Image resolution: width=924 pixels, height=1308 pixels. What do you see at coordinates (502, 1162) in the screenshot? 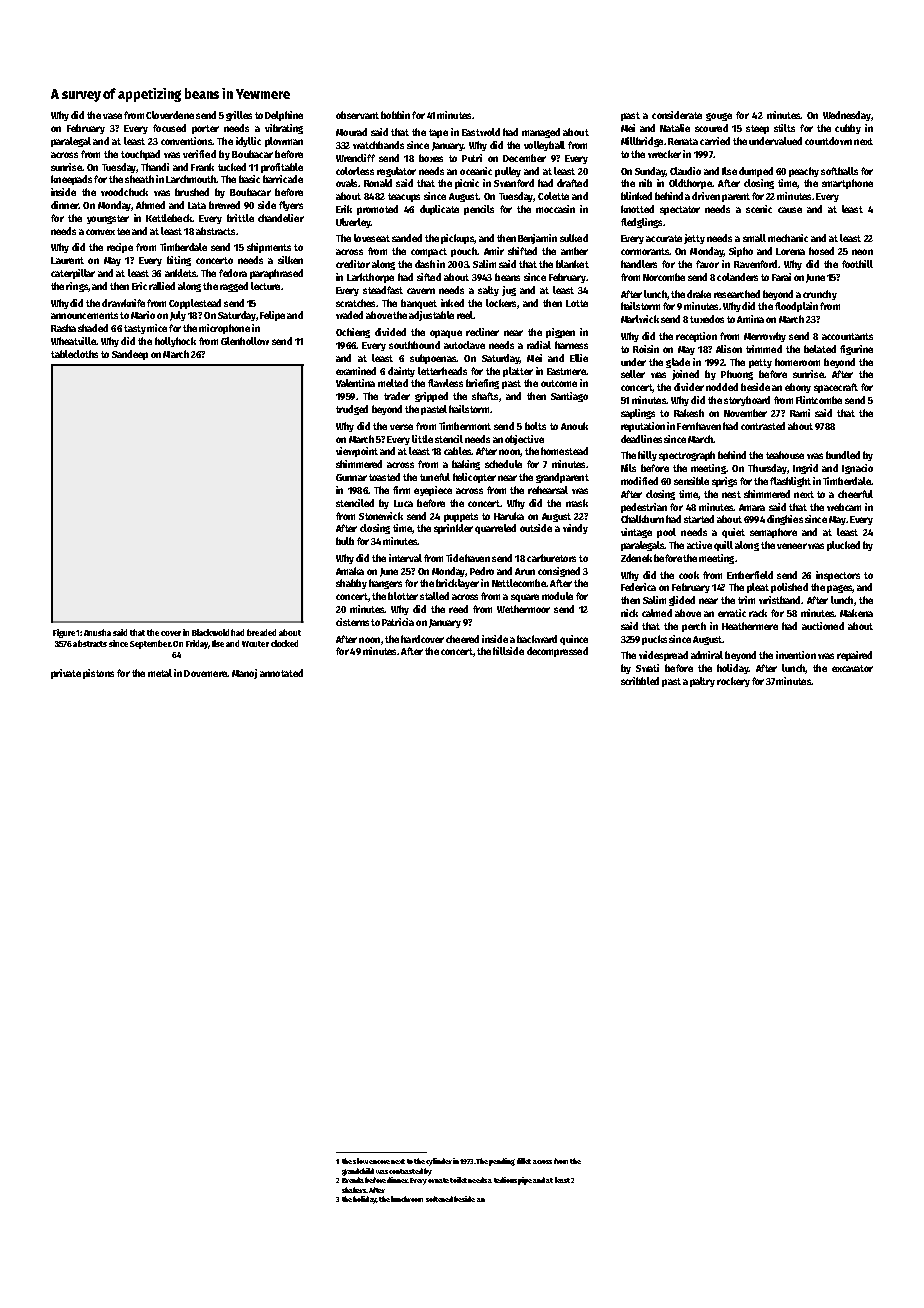
I see `pending` at bounding box center [502, 1162].
